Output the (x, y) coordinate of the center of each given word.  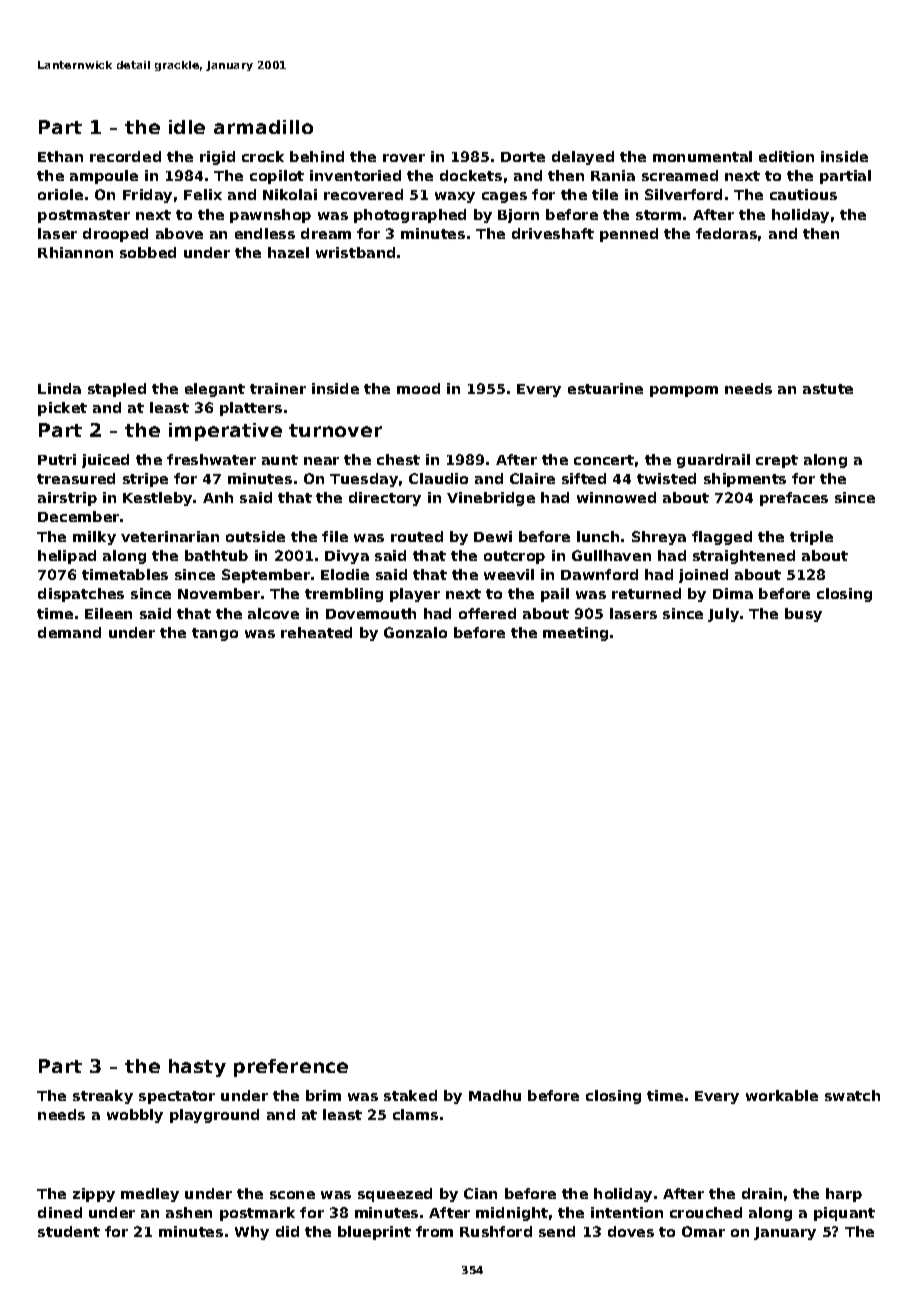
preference (291, 1068)
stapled (117, 390)
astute (828, 389)
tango (215, 634)
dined (60, 1212)
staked (410, 1095)
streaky (103, 1097)
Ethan (60, 156)
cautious (803, 194)
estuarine (605, 388)
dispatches (81, 595)
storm (658, 215)
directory (385, 499)
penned (629, 235)
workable (782, 1095)
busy (803, 615)
